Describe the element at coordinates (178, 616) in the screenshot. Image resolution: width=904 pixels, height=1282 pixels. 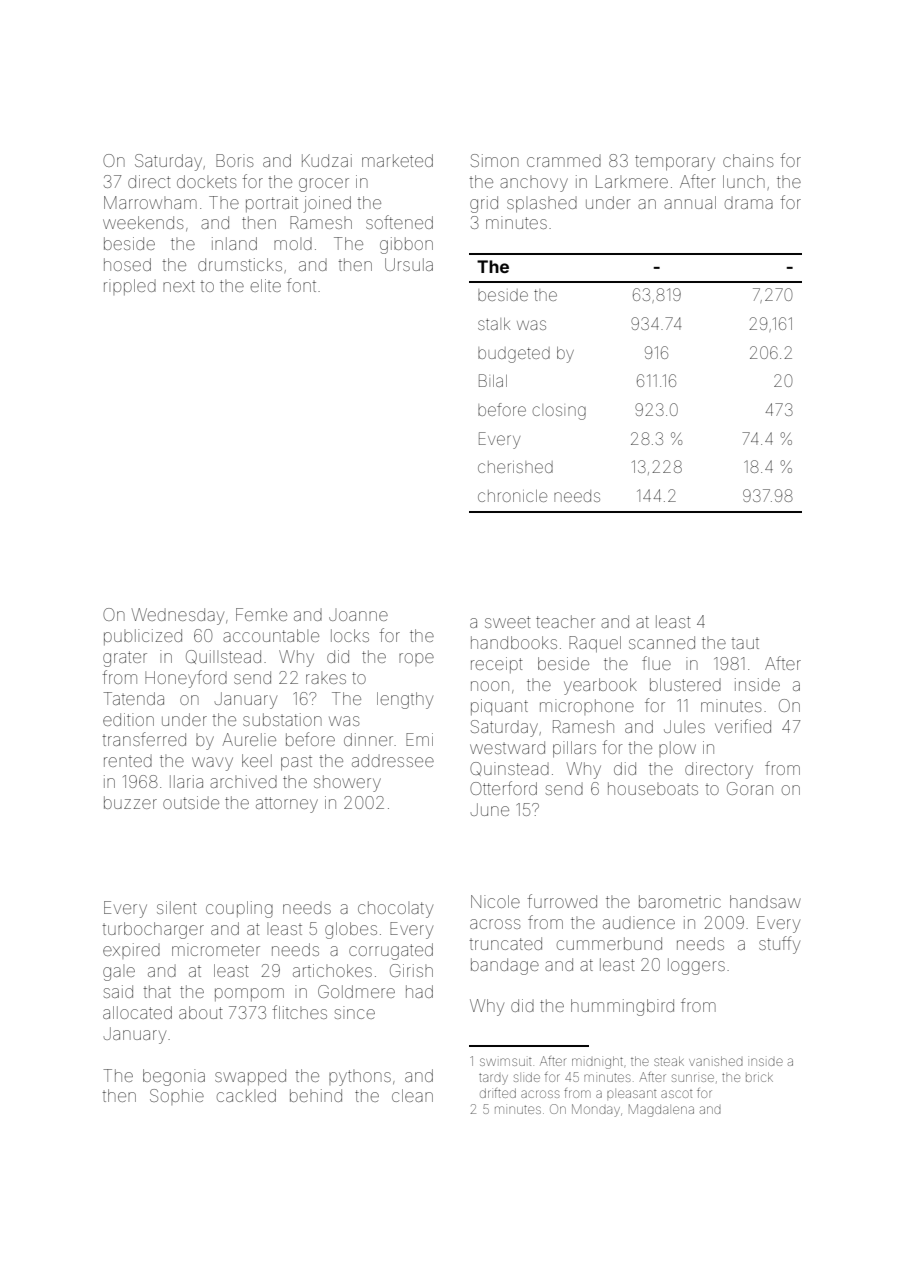
I see `Wednesday` at that location.
